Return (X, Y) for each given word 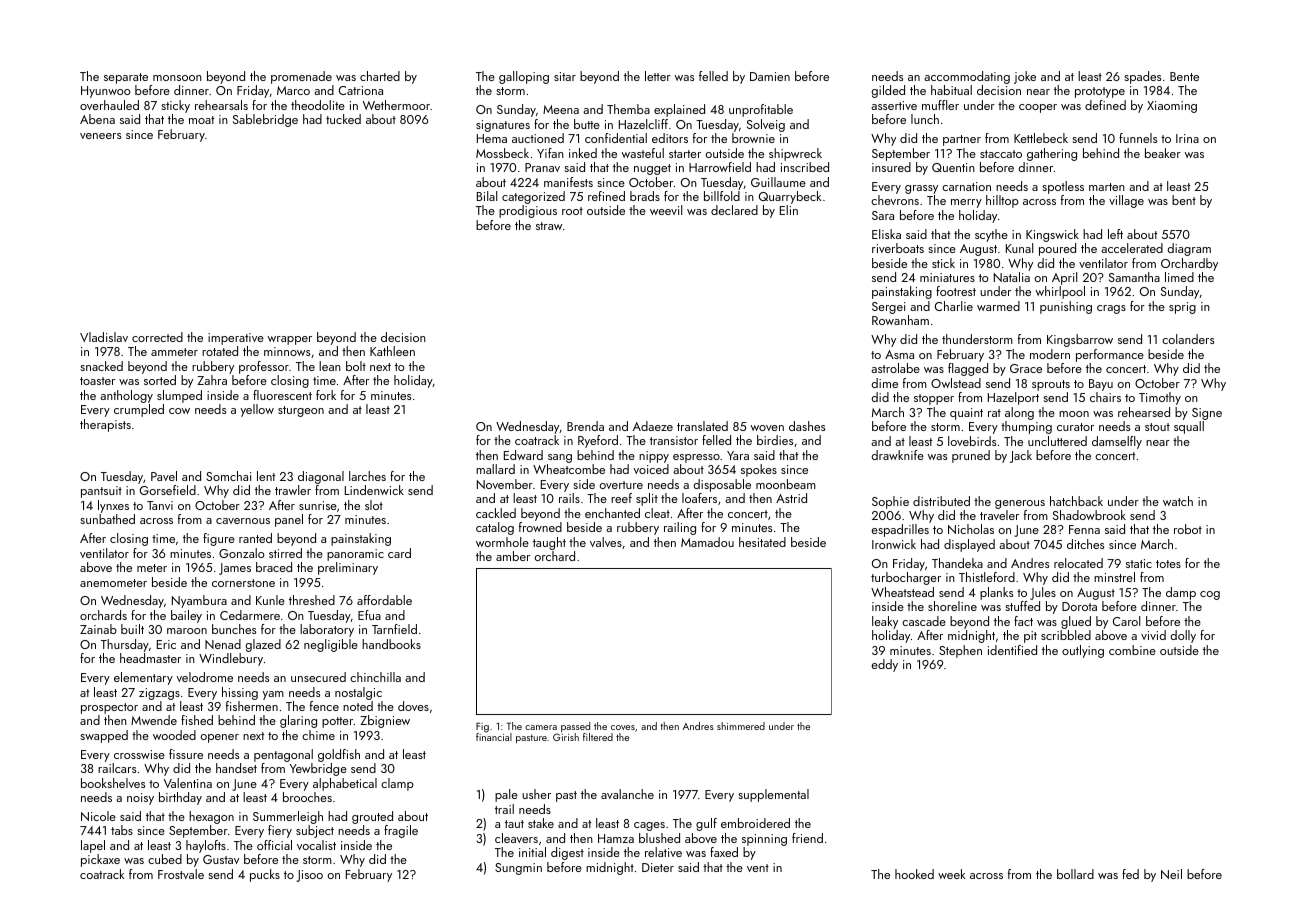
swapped (104, 736)
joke (1025, 77)
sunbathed (107, 519)
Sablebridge (265, 120)
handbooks (391, 644)
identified (1012, 650)
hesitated (762, 542)
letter (658, 76)
